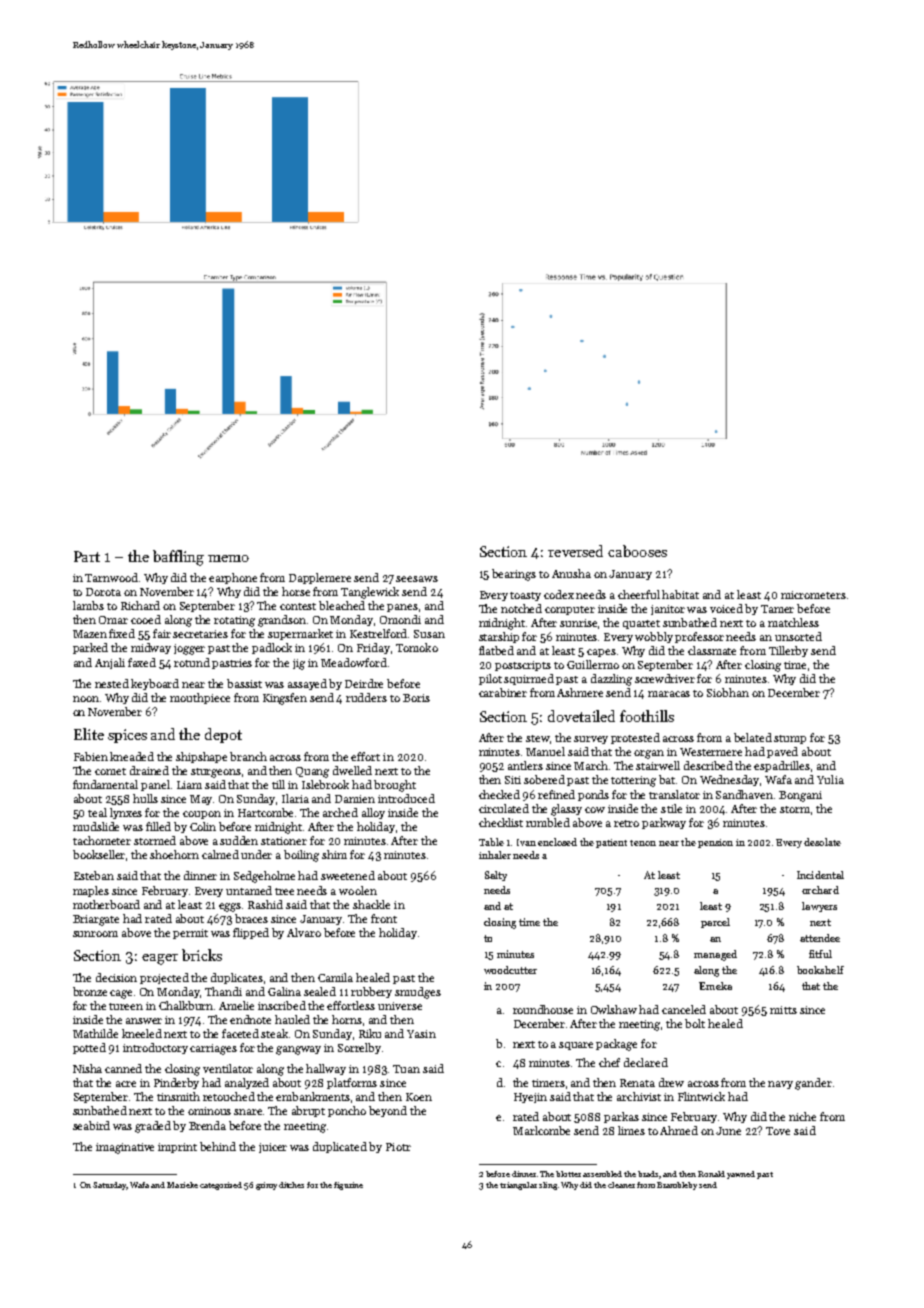  What do you see at coordinates (715, 923) in the screenshot?
I see `parcel` at bounding box center [715, 923].
